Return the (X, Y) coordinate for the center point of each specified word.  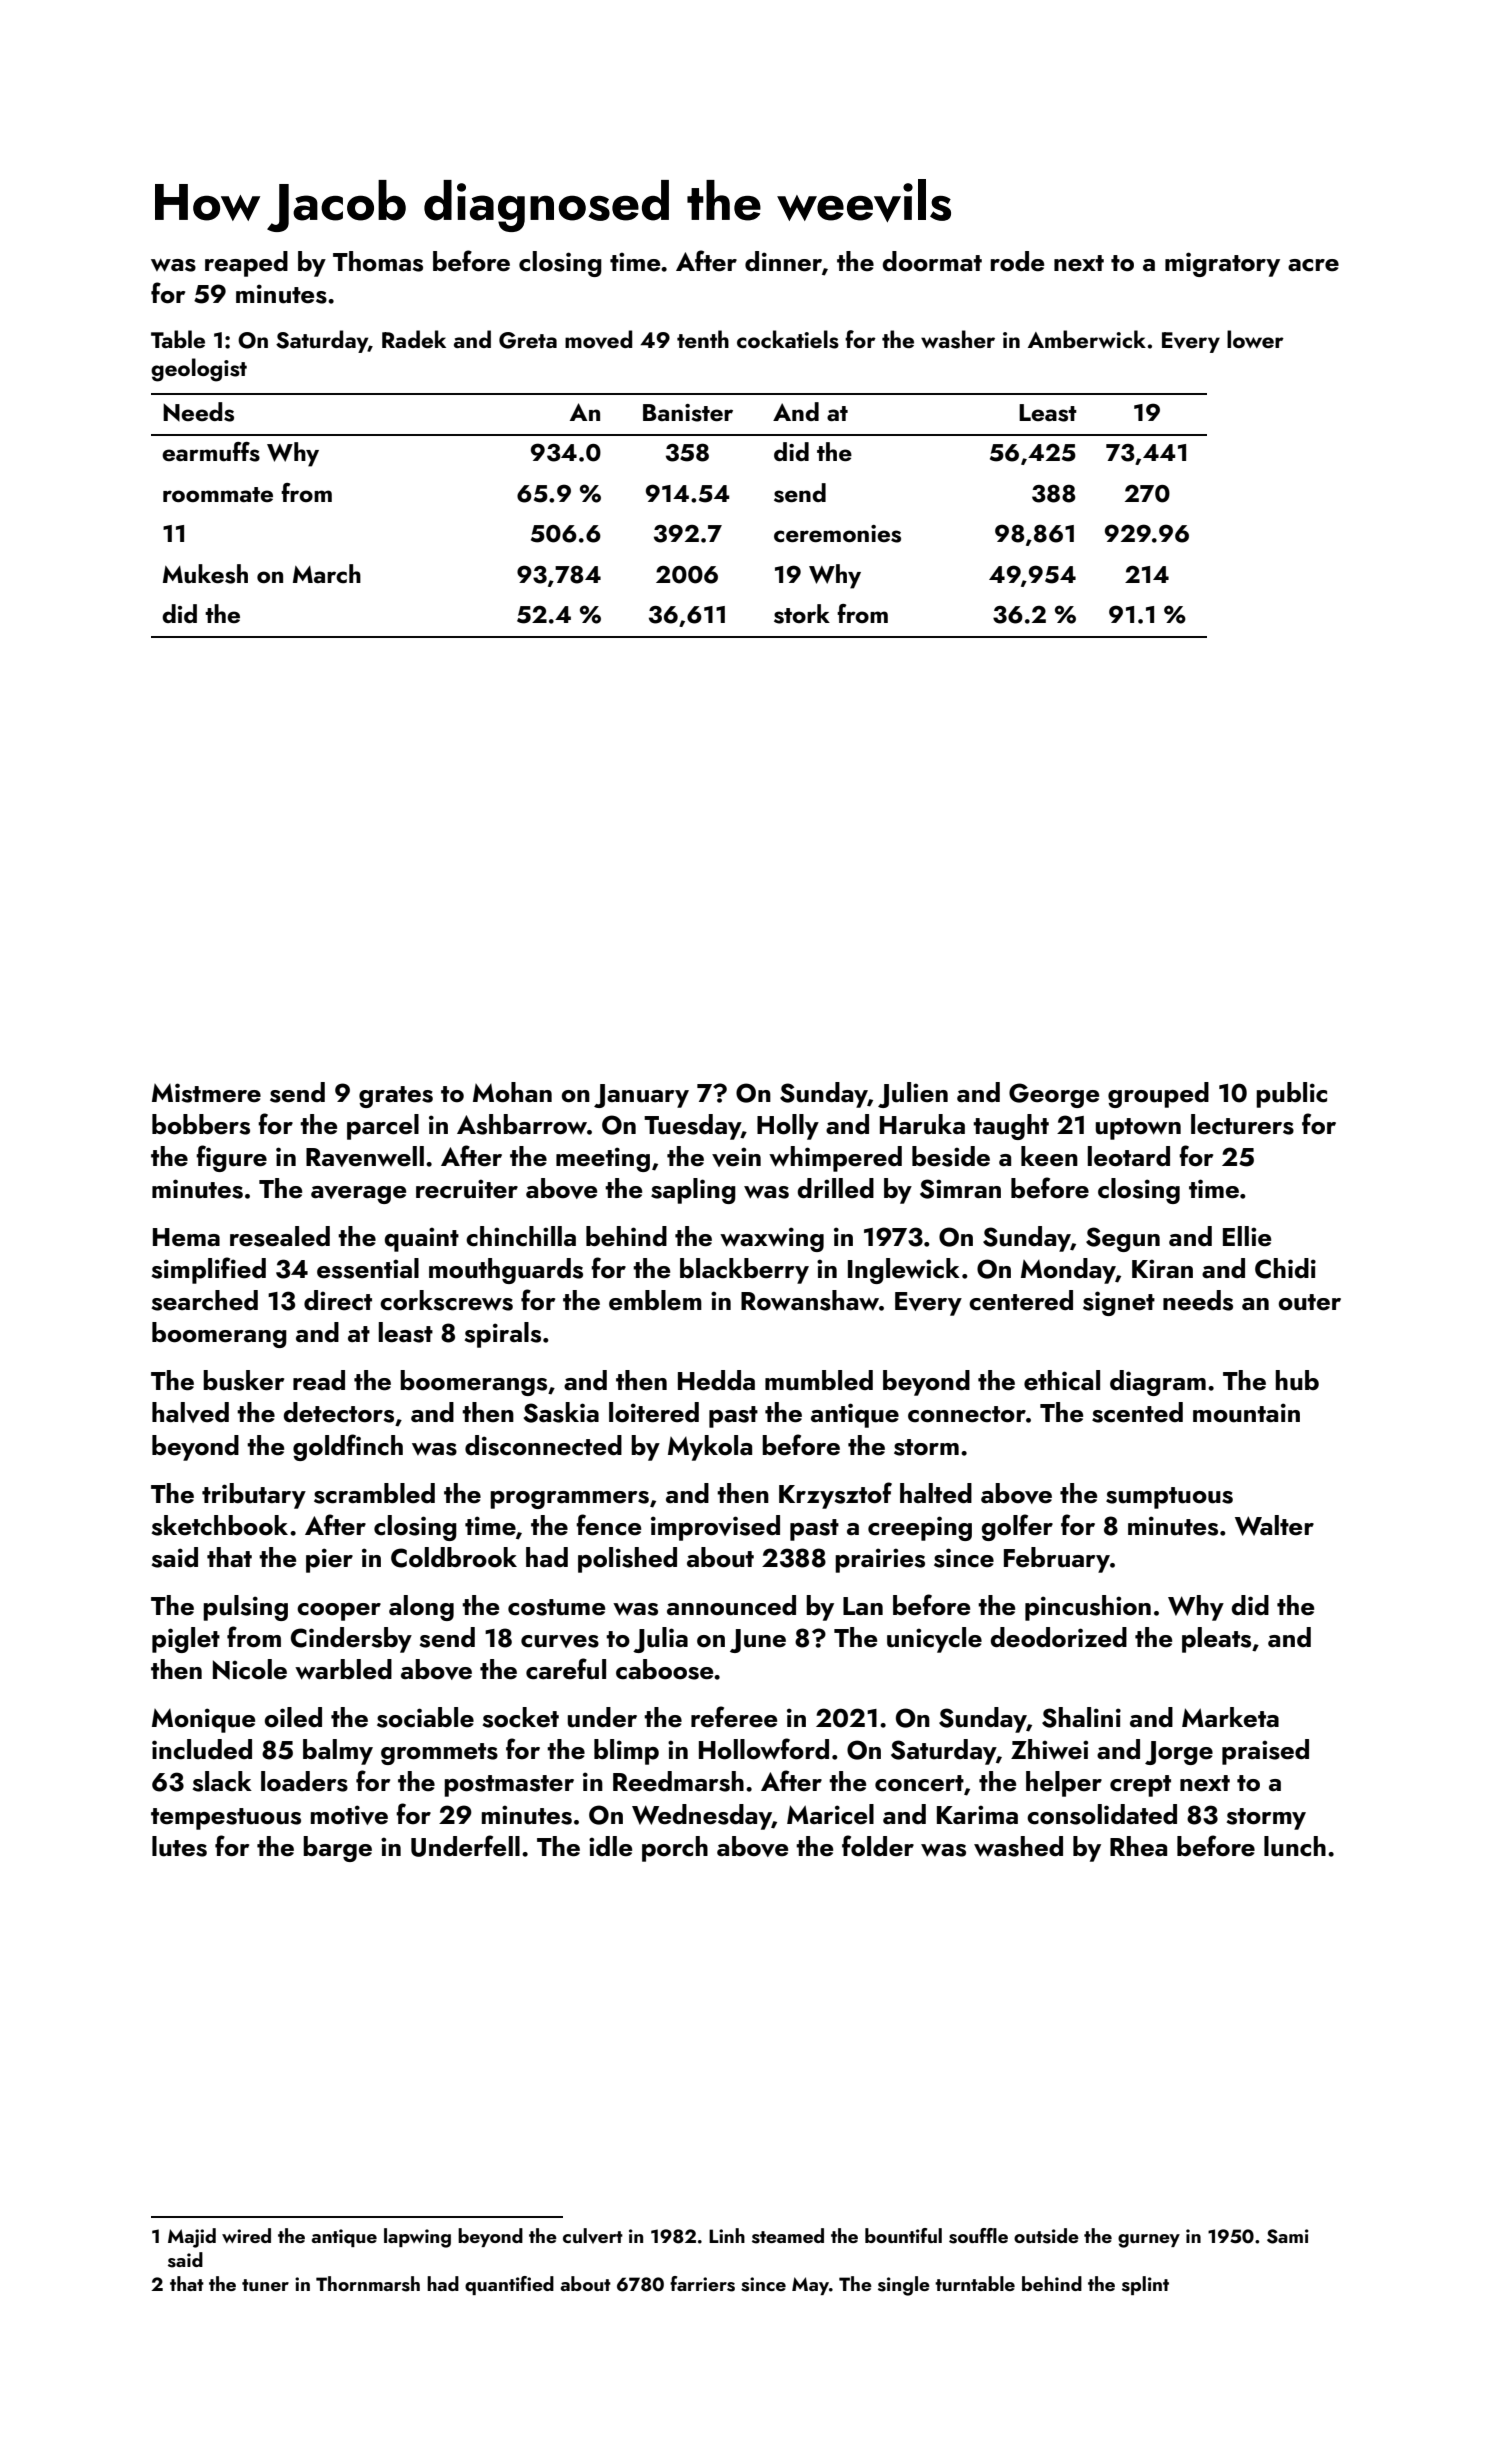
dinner (783, 261)
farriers (702, 2284)
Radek (414, 339)
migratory (1222, 264)
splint (1145, 2285)
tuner (265, 2285)
